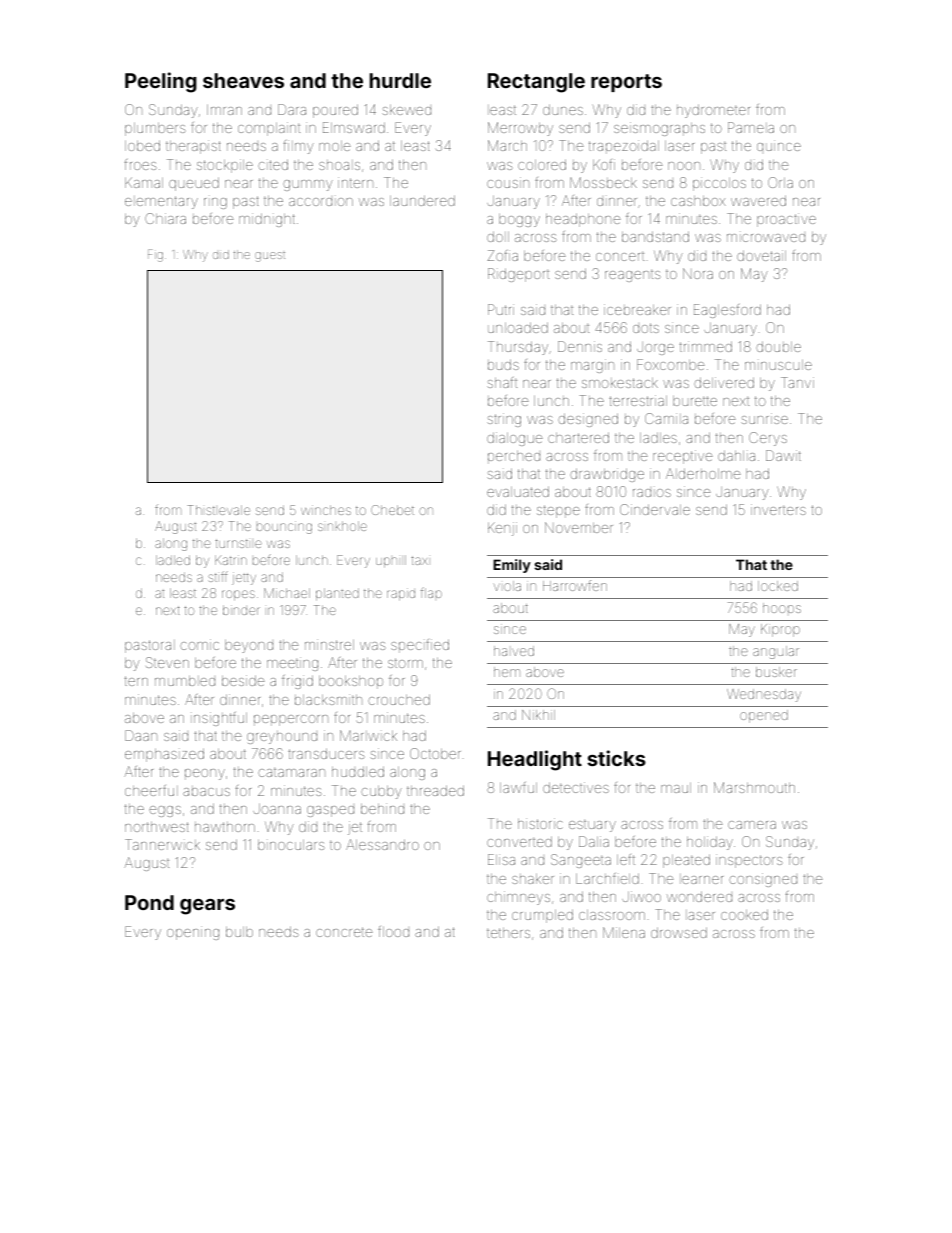 This page has width=952, height=1233. What do you see at coordinates (780, 630) in the page?
I see `Kiprop` at bounding box center [780, 630].
